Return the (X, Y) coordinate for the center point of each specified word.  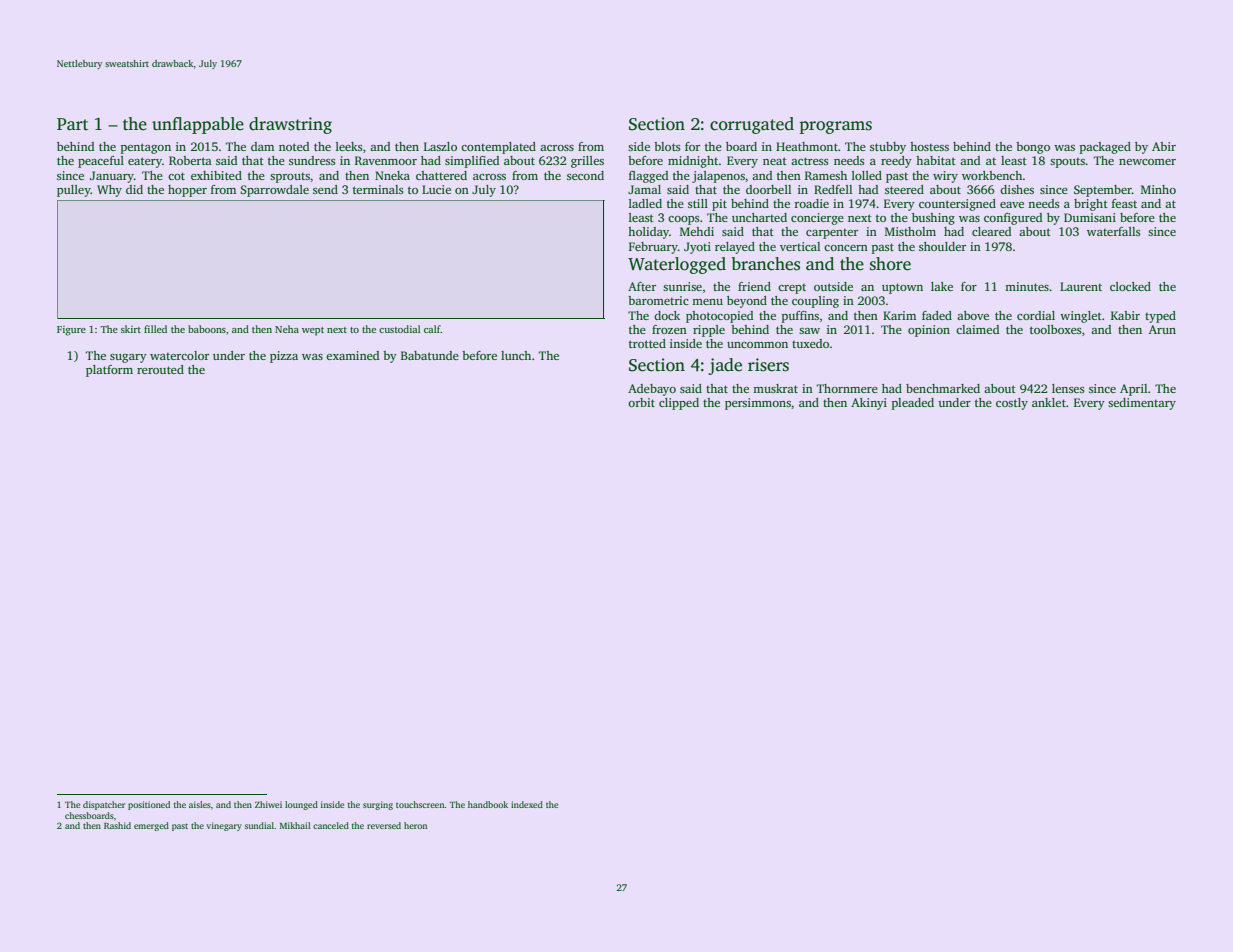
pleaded (913, 404)
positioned (149, 805)
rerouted (160, 369)
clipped (679, 404)
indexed (527, 804)
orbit (641, 402)
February (653, 248)
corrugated (752, 125)
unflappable (198, 125)
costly (1012, 404)
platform (109, 371)
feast (1124, 203)
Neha (287, 329)
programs (835, 127)
